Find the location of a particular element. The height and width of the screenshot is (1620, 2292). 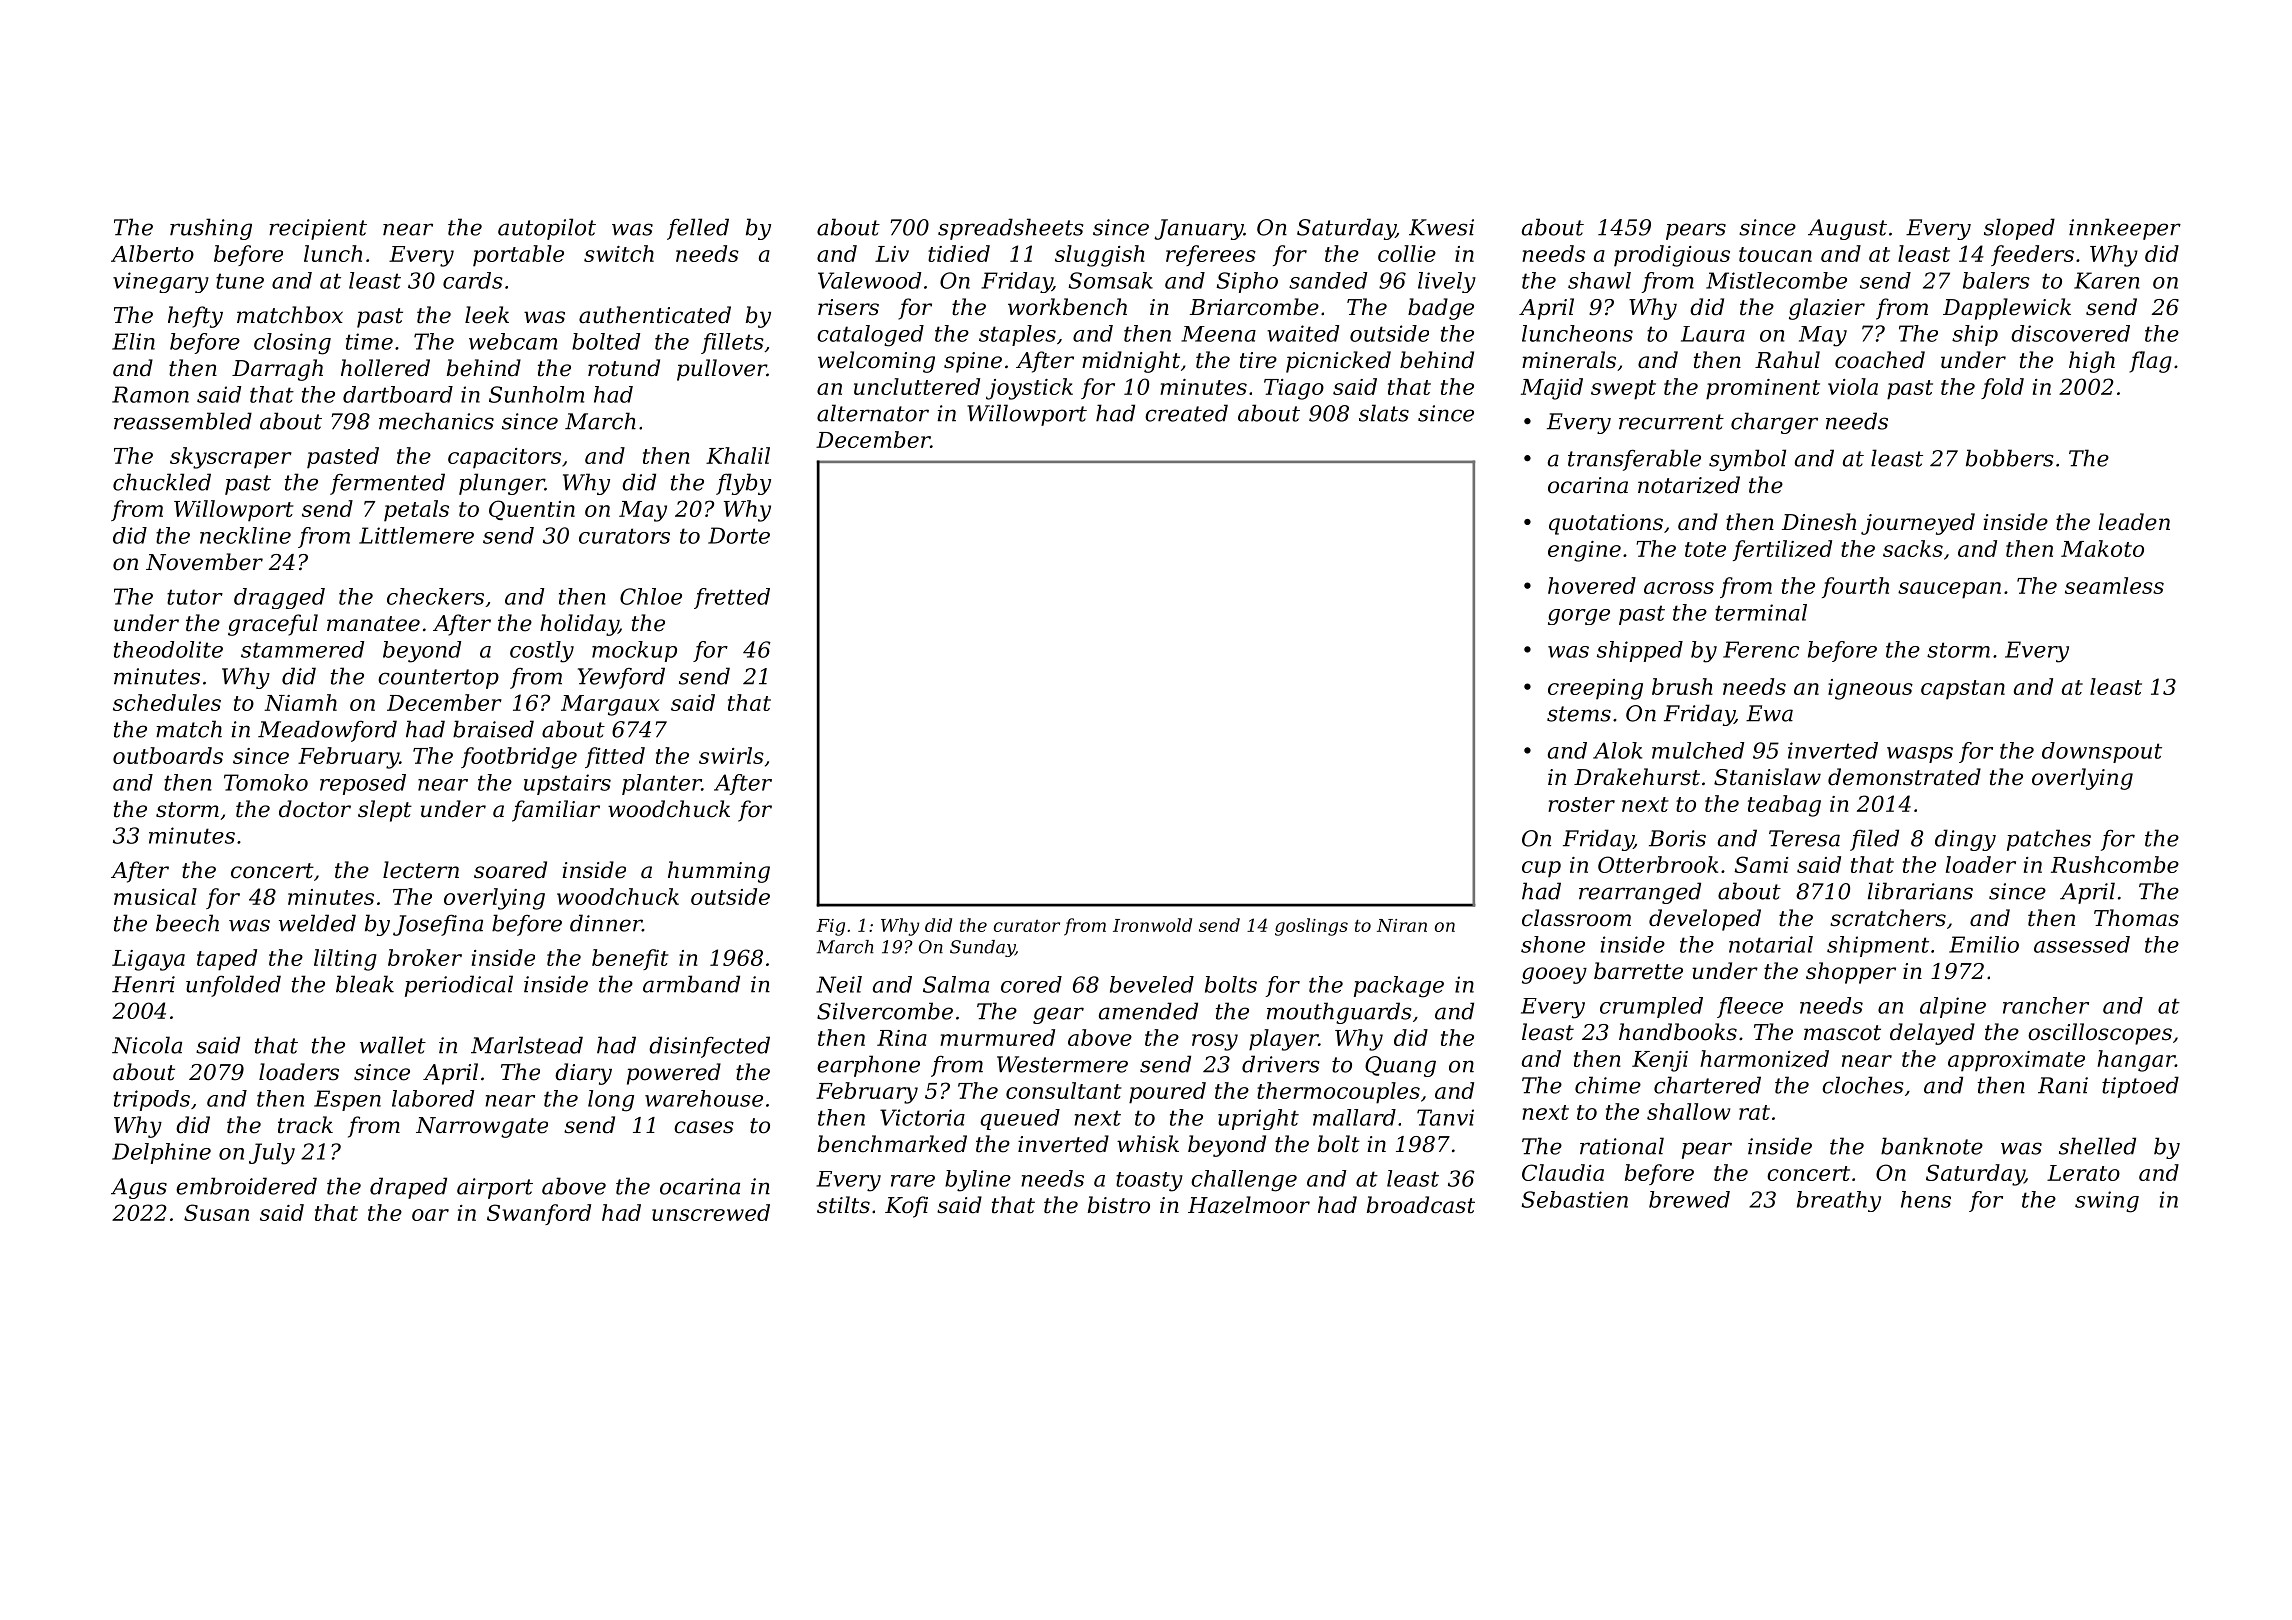

collie is located at coordinates (1407, 253).
